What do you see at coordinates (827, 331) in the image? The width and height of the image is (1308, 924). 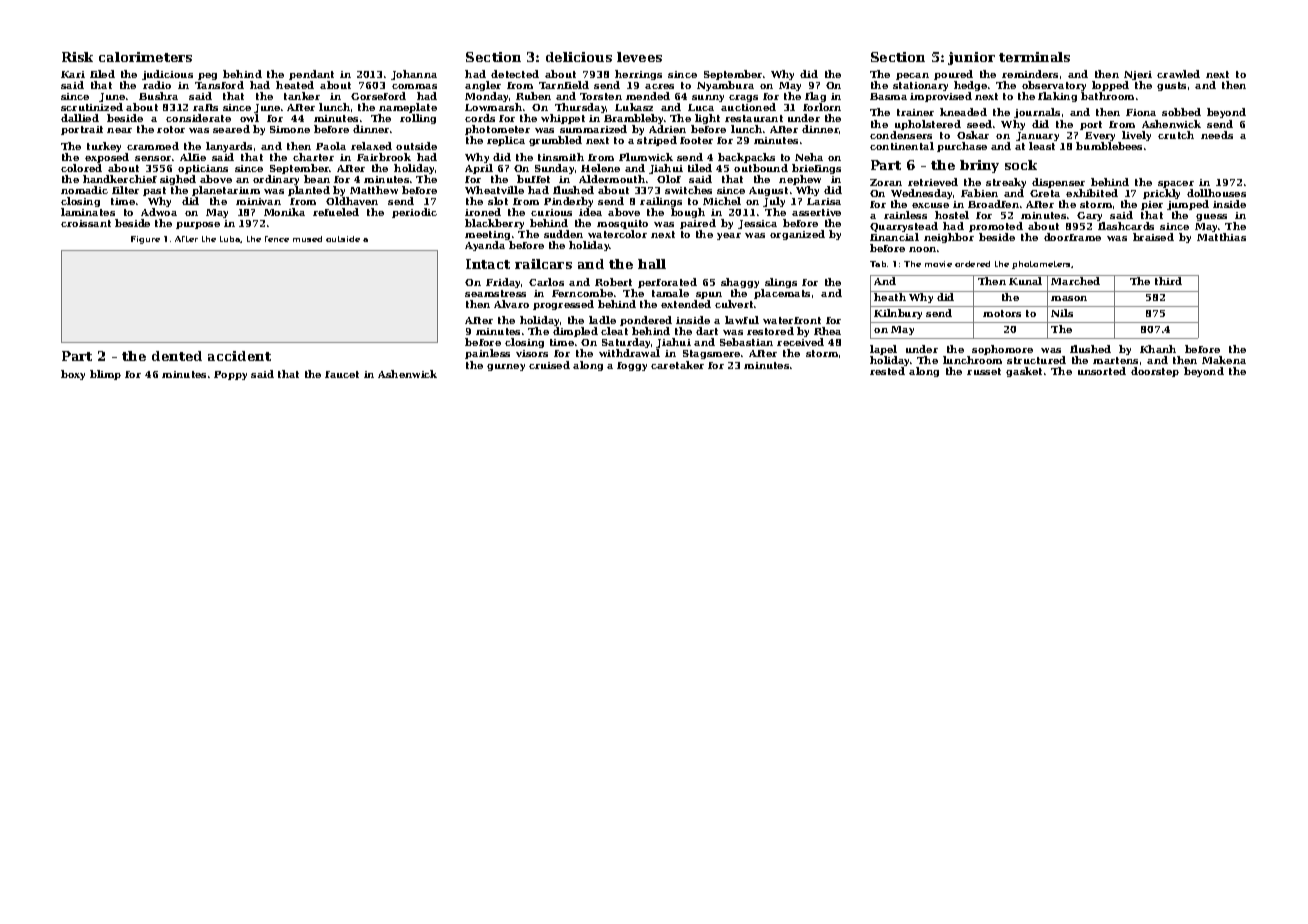 I see `Rhea` at bounding box center [827, 331].
